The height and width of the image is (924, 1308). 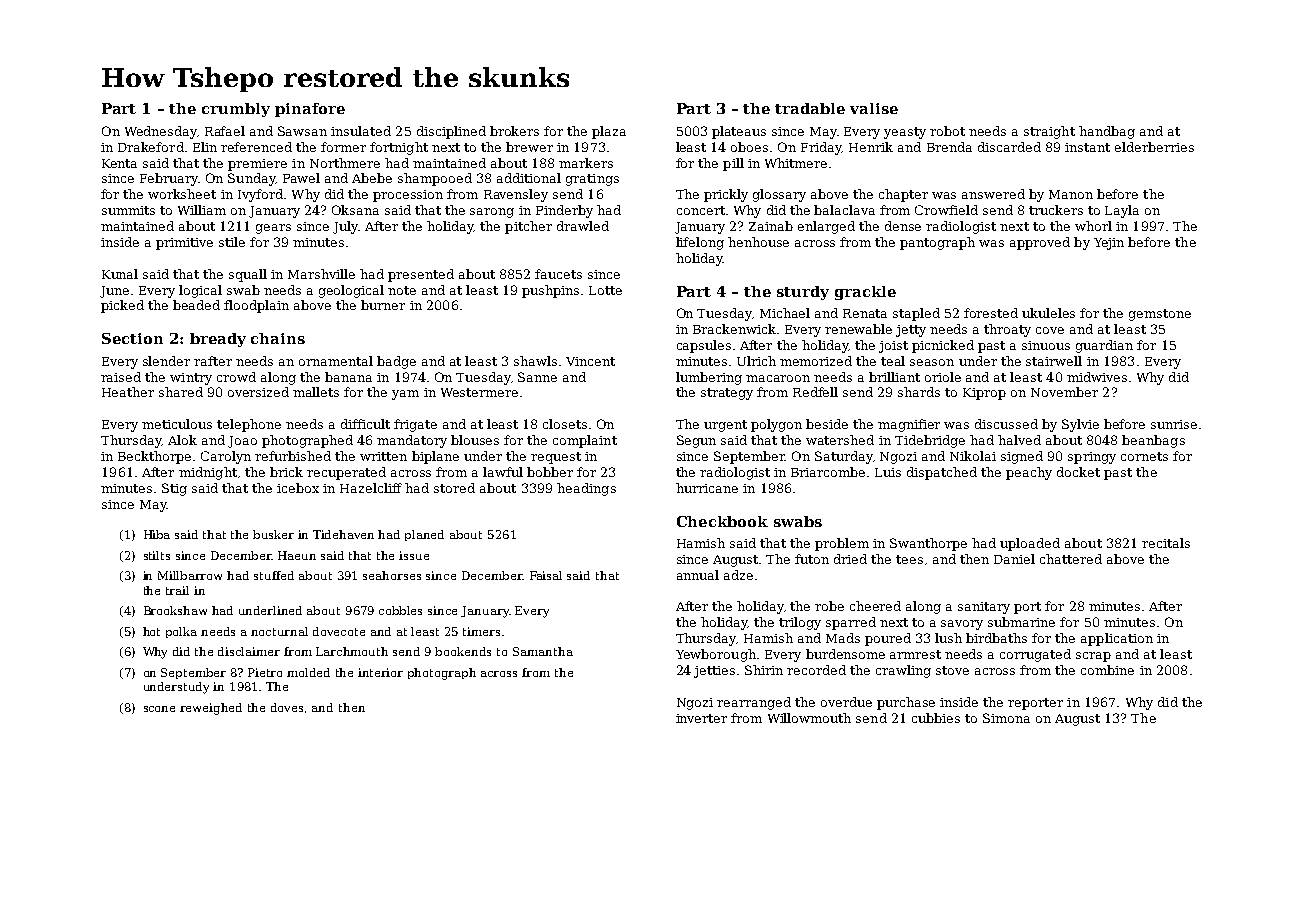 What do you see at coordinates (211, 709) in the image?
I see `reweighed` at bounding box center [211, 709].
